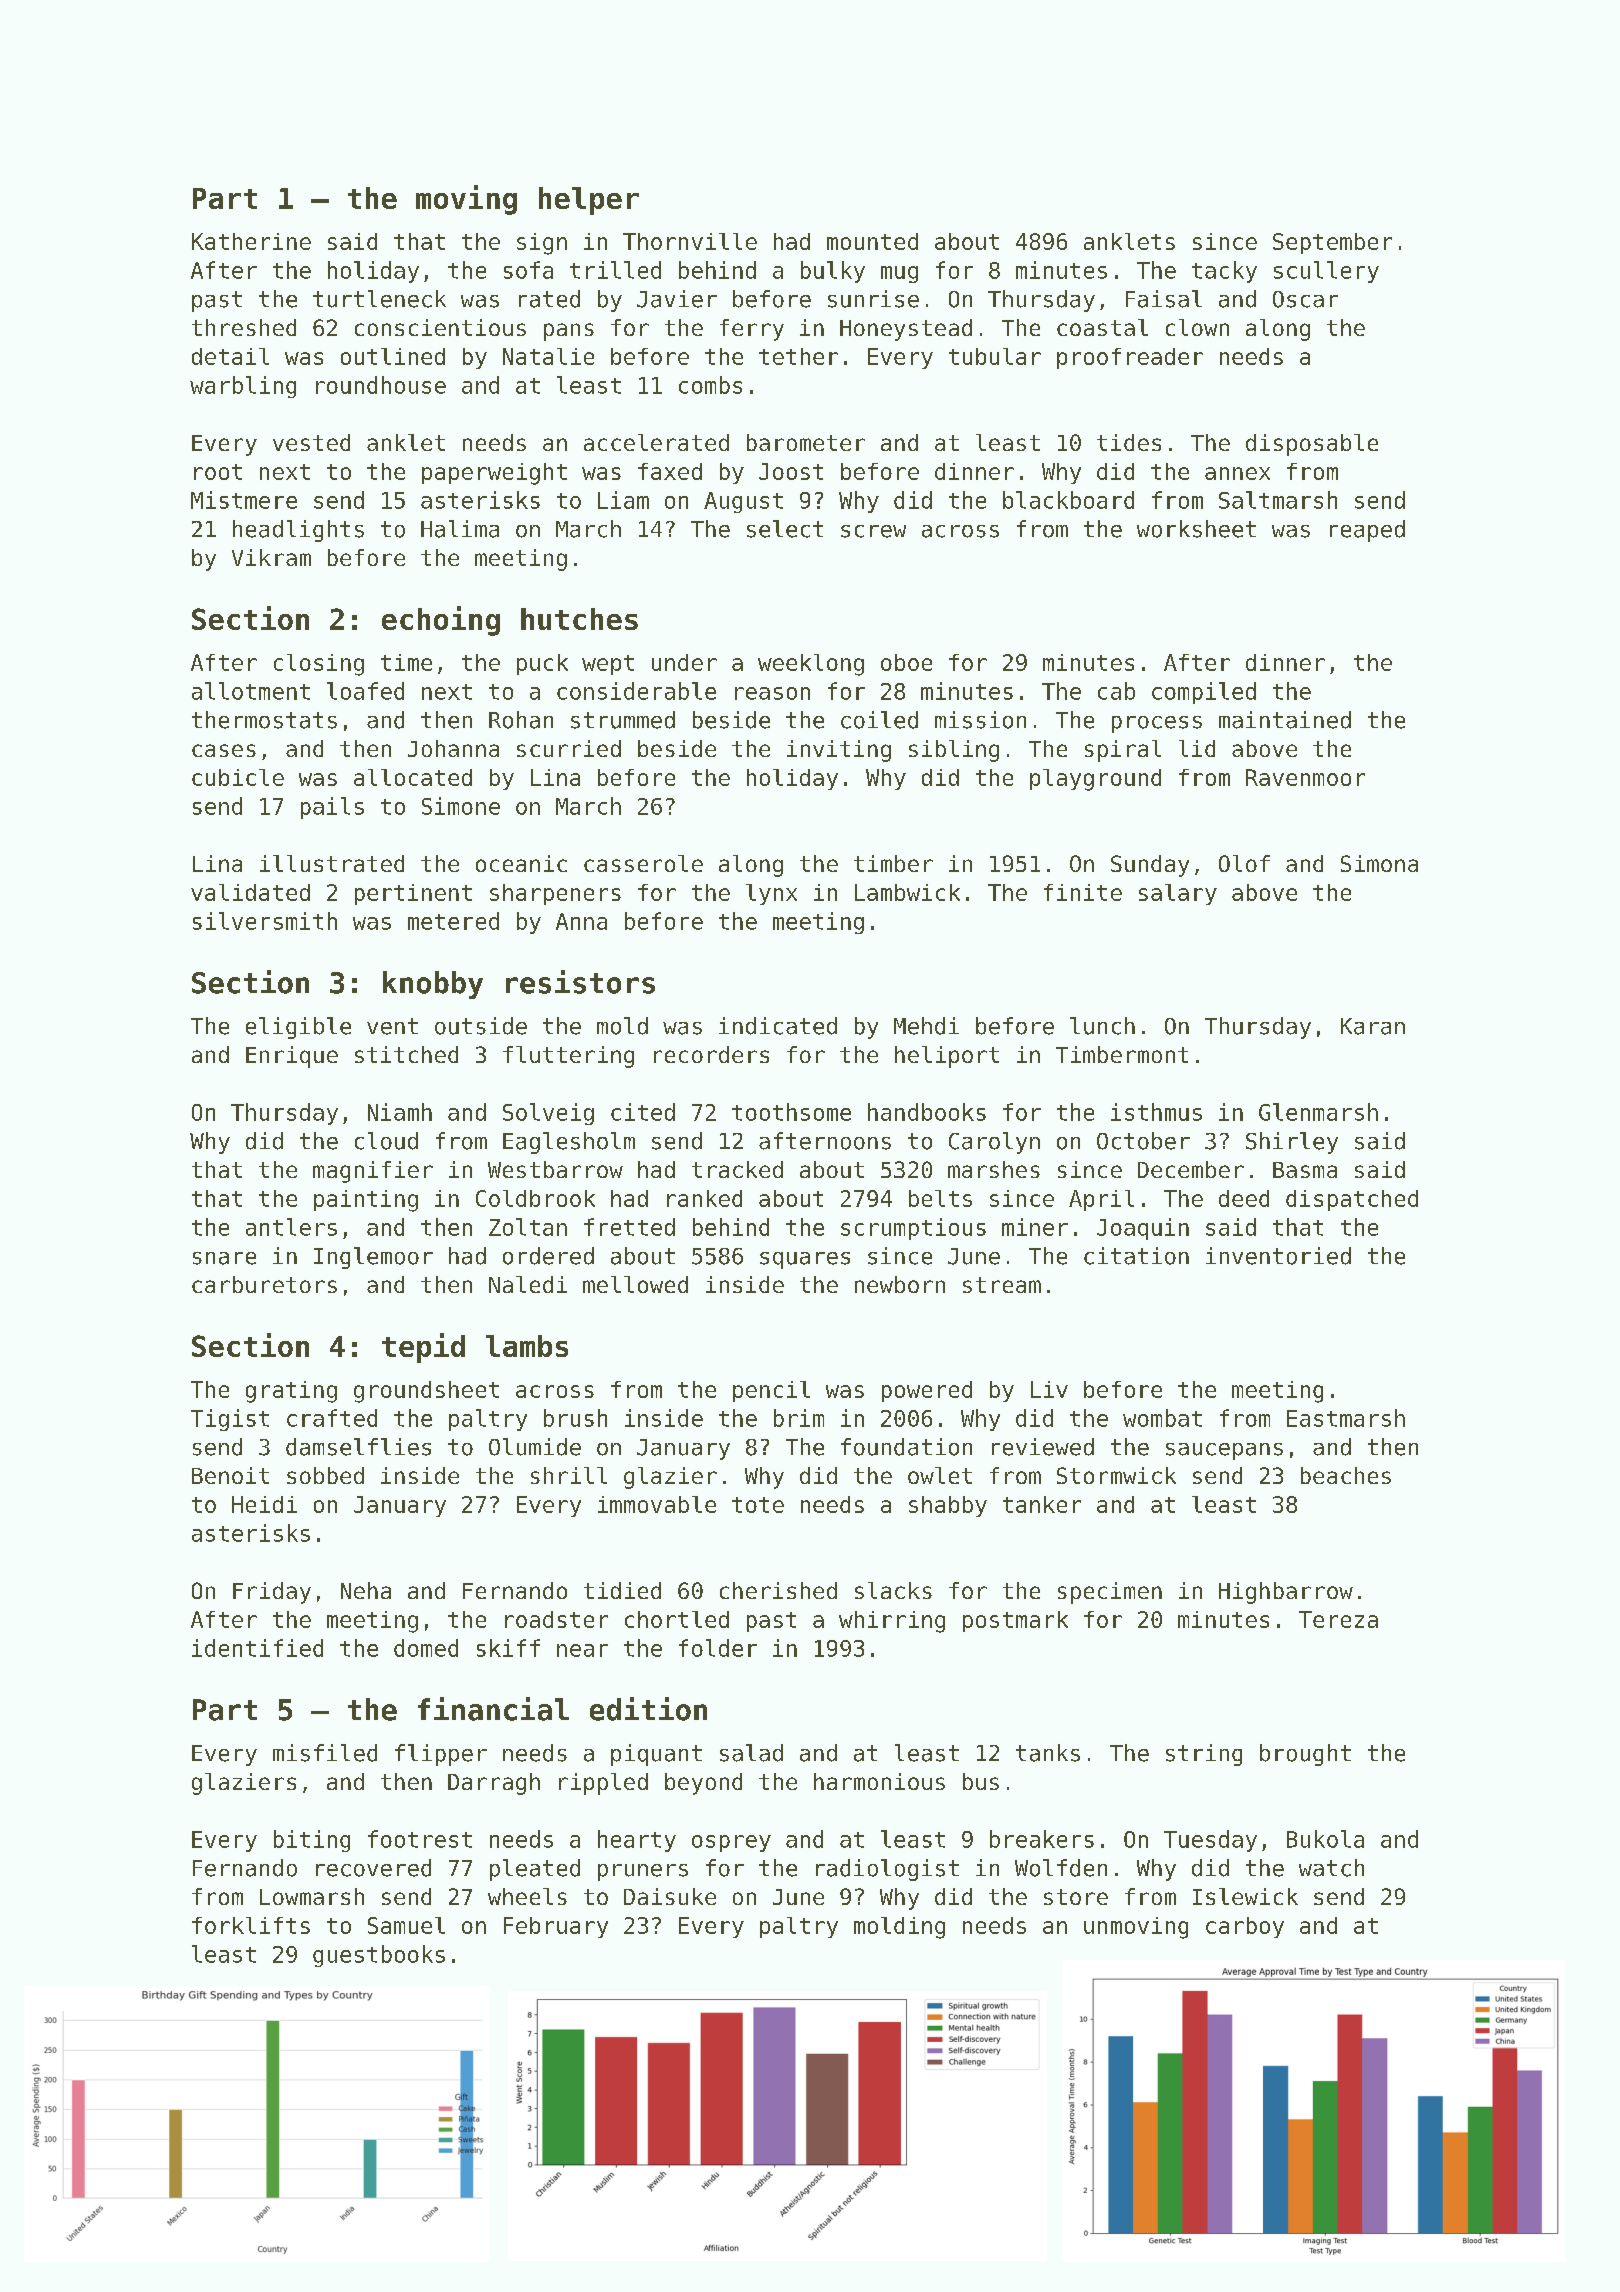 The height and width of the screenshot is (2292, 1620). Describe the element at coordinates (1083, 892) in the screenshot. I see `finite` at that location.
